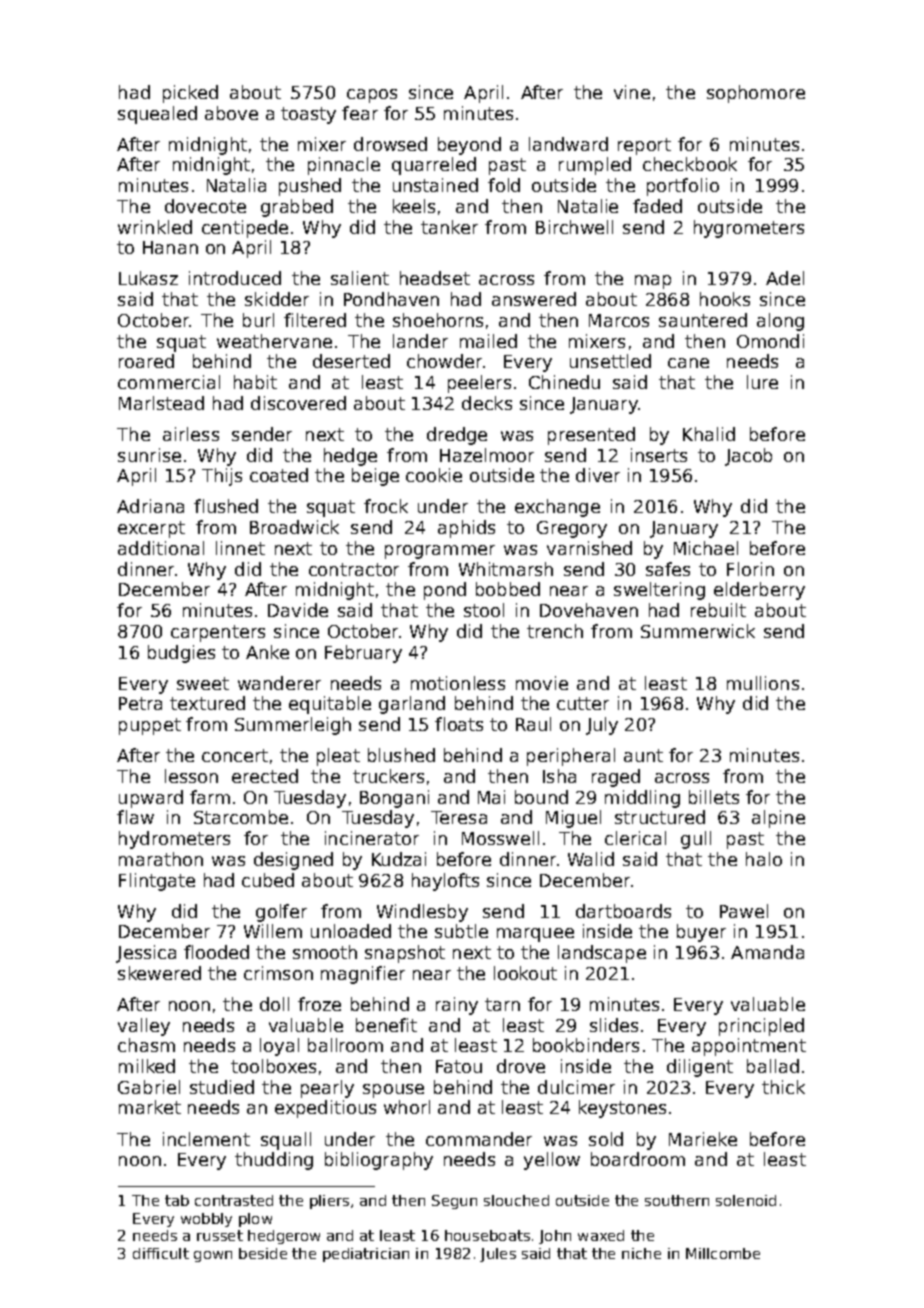  What do you see at coordinates (157, 882) in the screenshot?
I see `Flintgate` at bounding box center [157, 882].
